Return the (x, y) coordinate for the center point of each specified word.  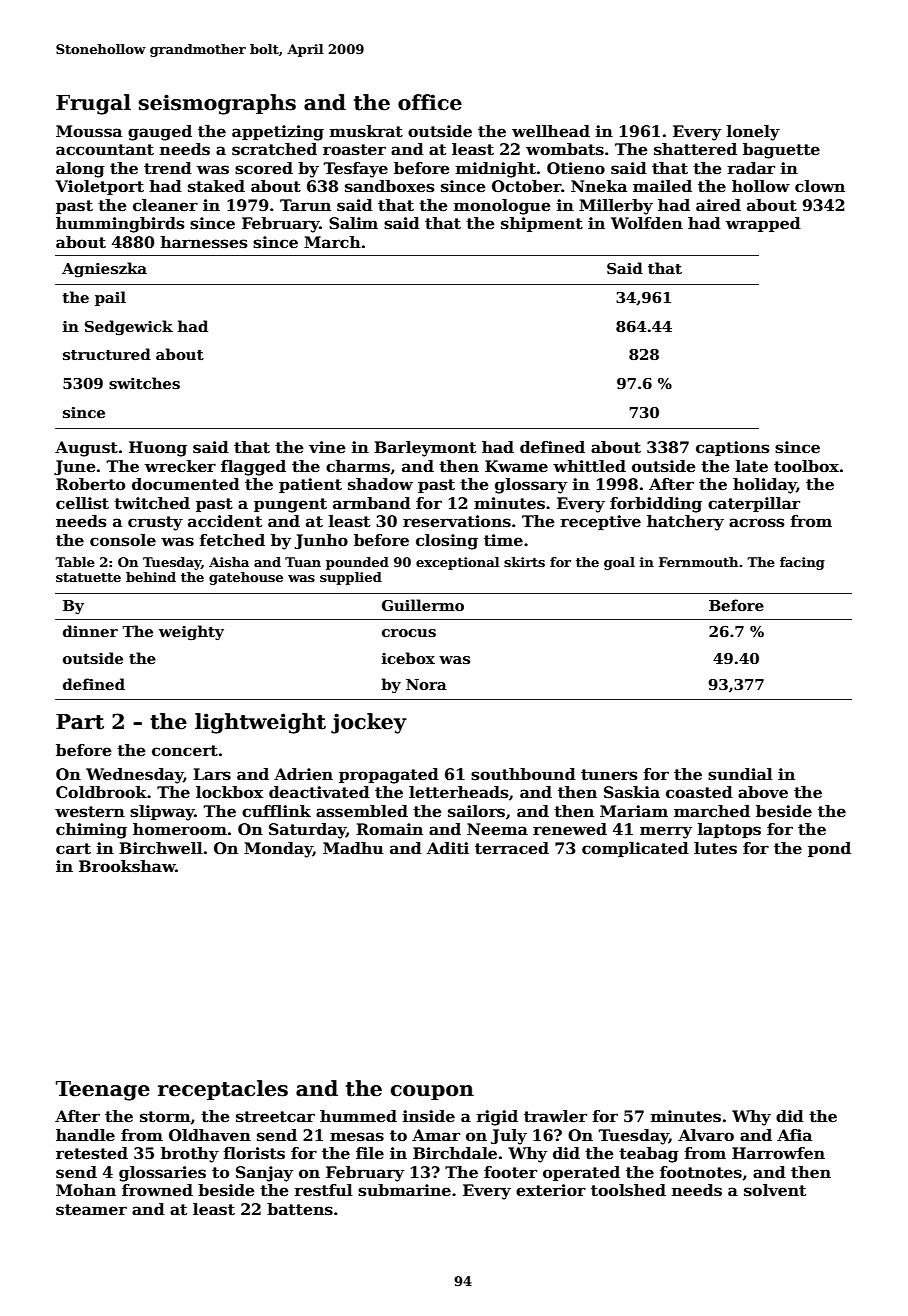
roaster (354, 150)
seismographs (217, 104)
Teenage (103, 1091)
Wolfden (647, 223)
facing (802, 563)
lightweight (260, 723)
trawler (555, 1116)
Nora (426, 684)
